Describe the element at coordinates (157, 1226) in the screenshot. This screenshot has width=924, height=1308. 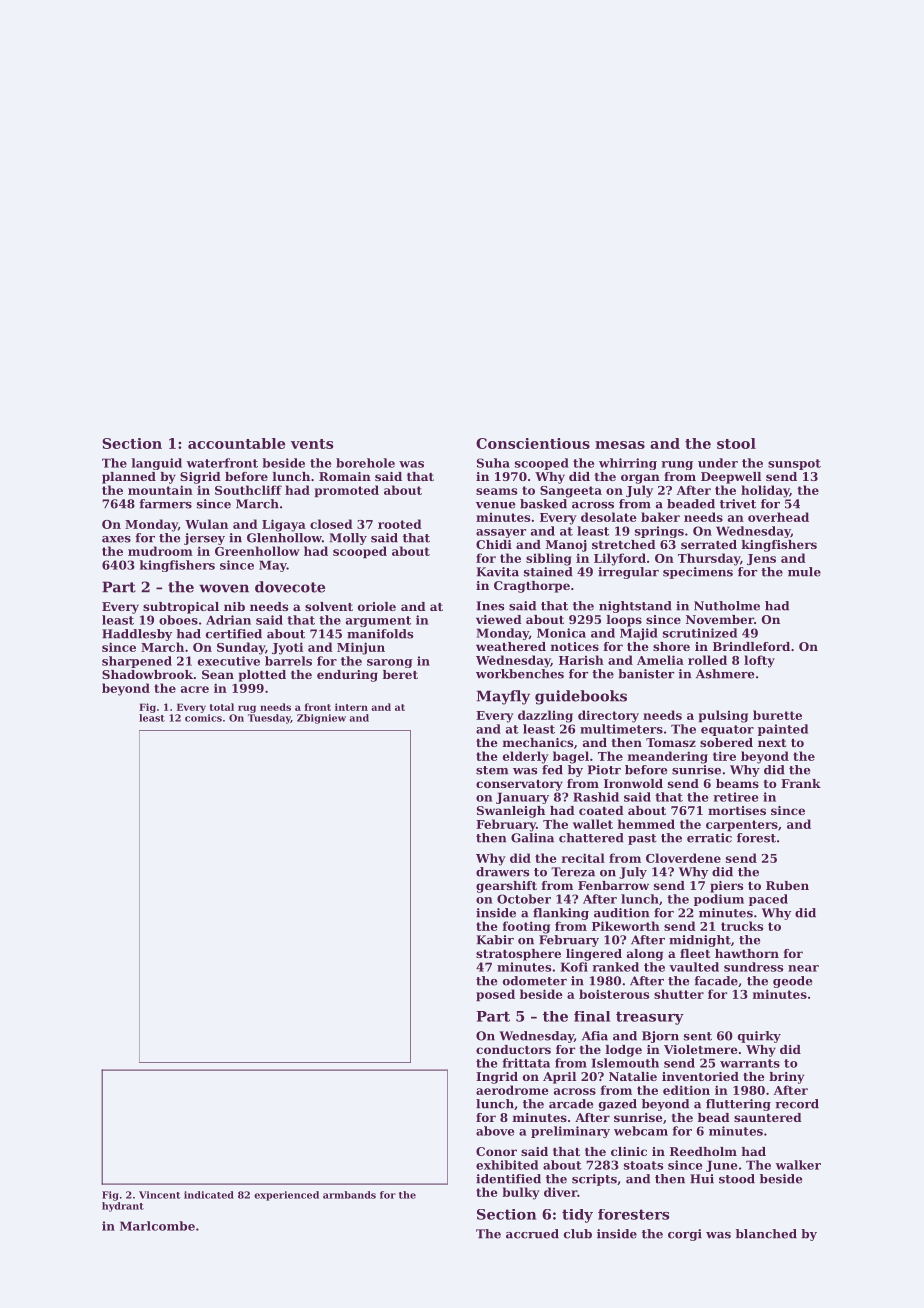
I see `Marlcombe` at that location.
